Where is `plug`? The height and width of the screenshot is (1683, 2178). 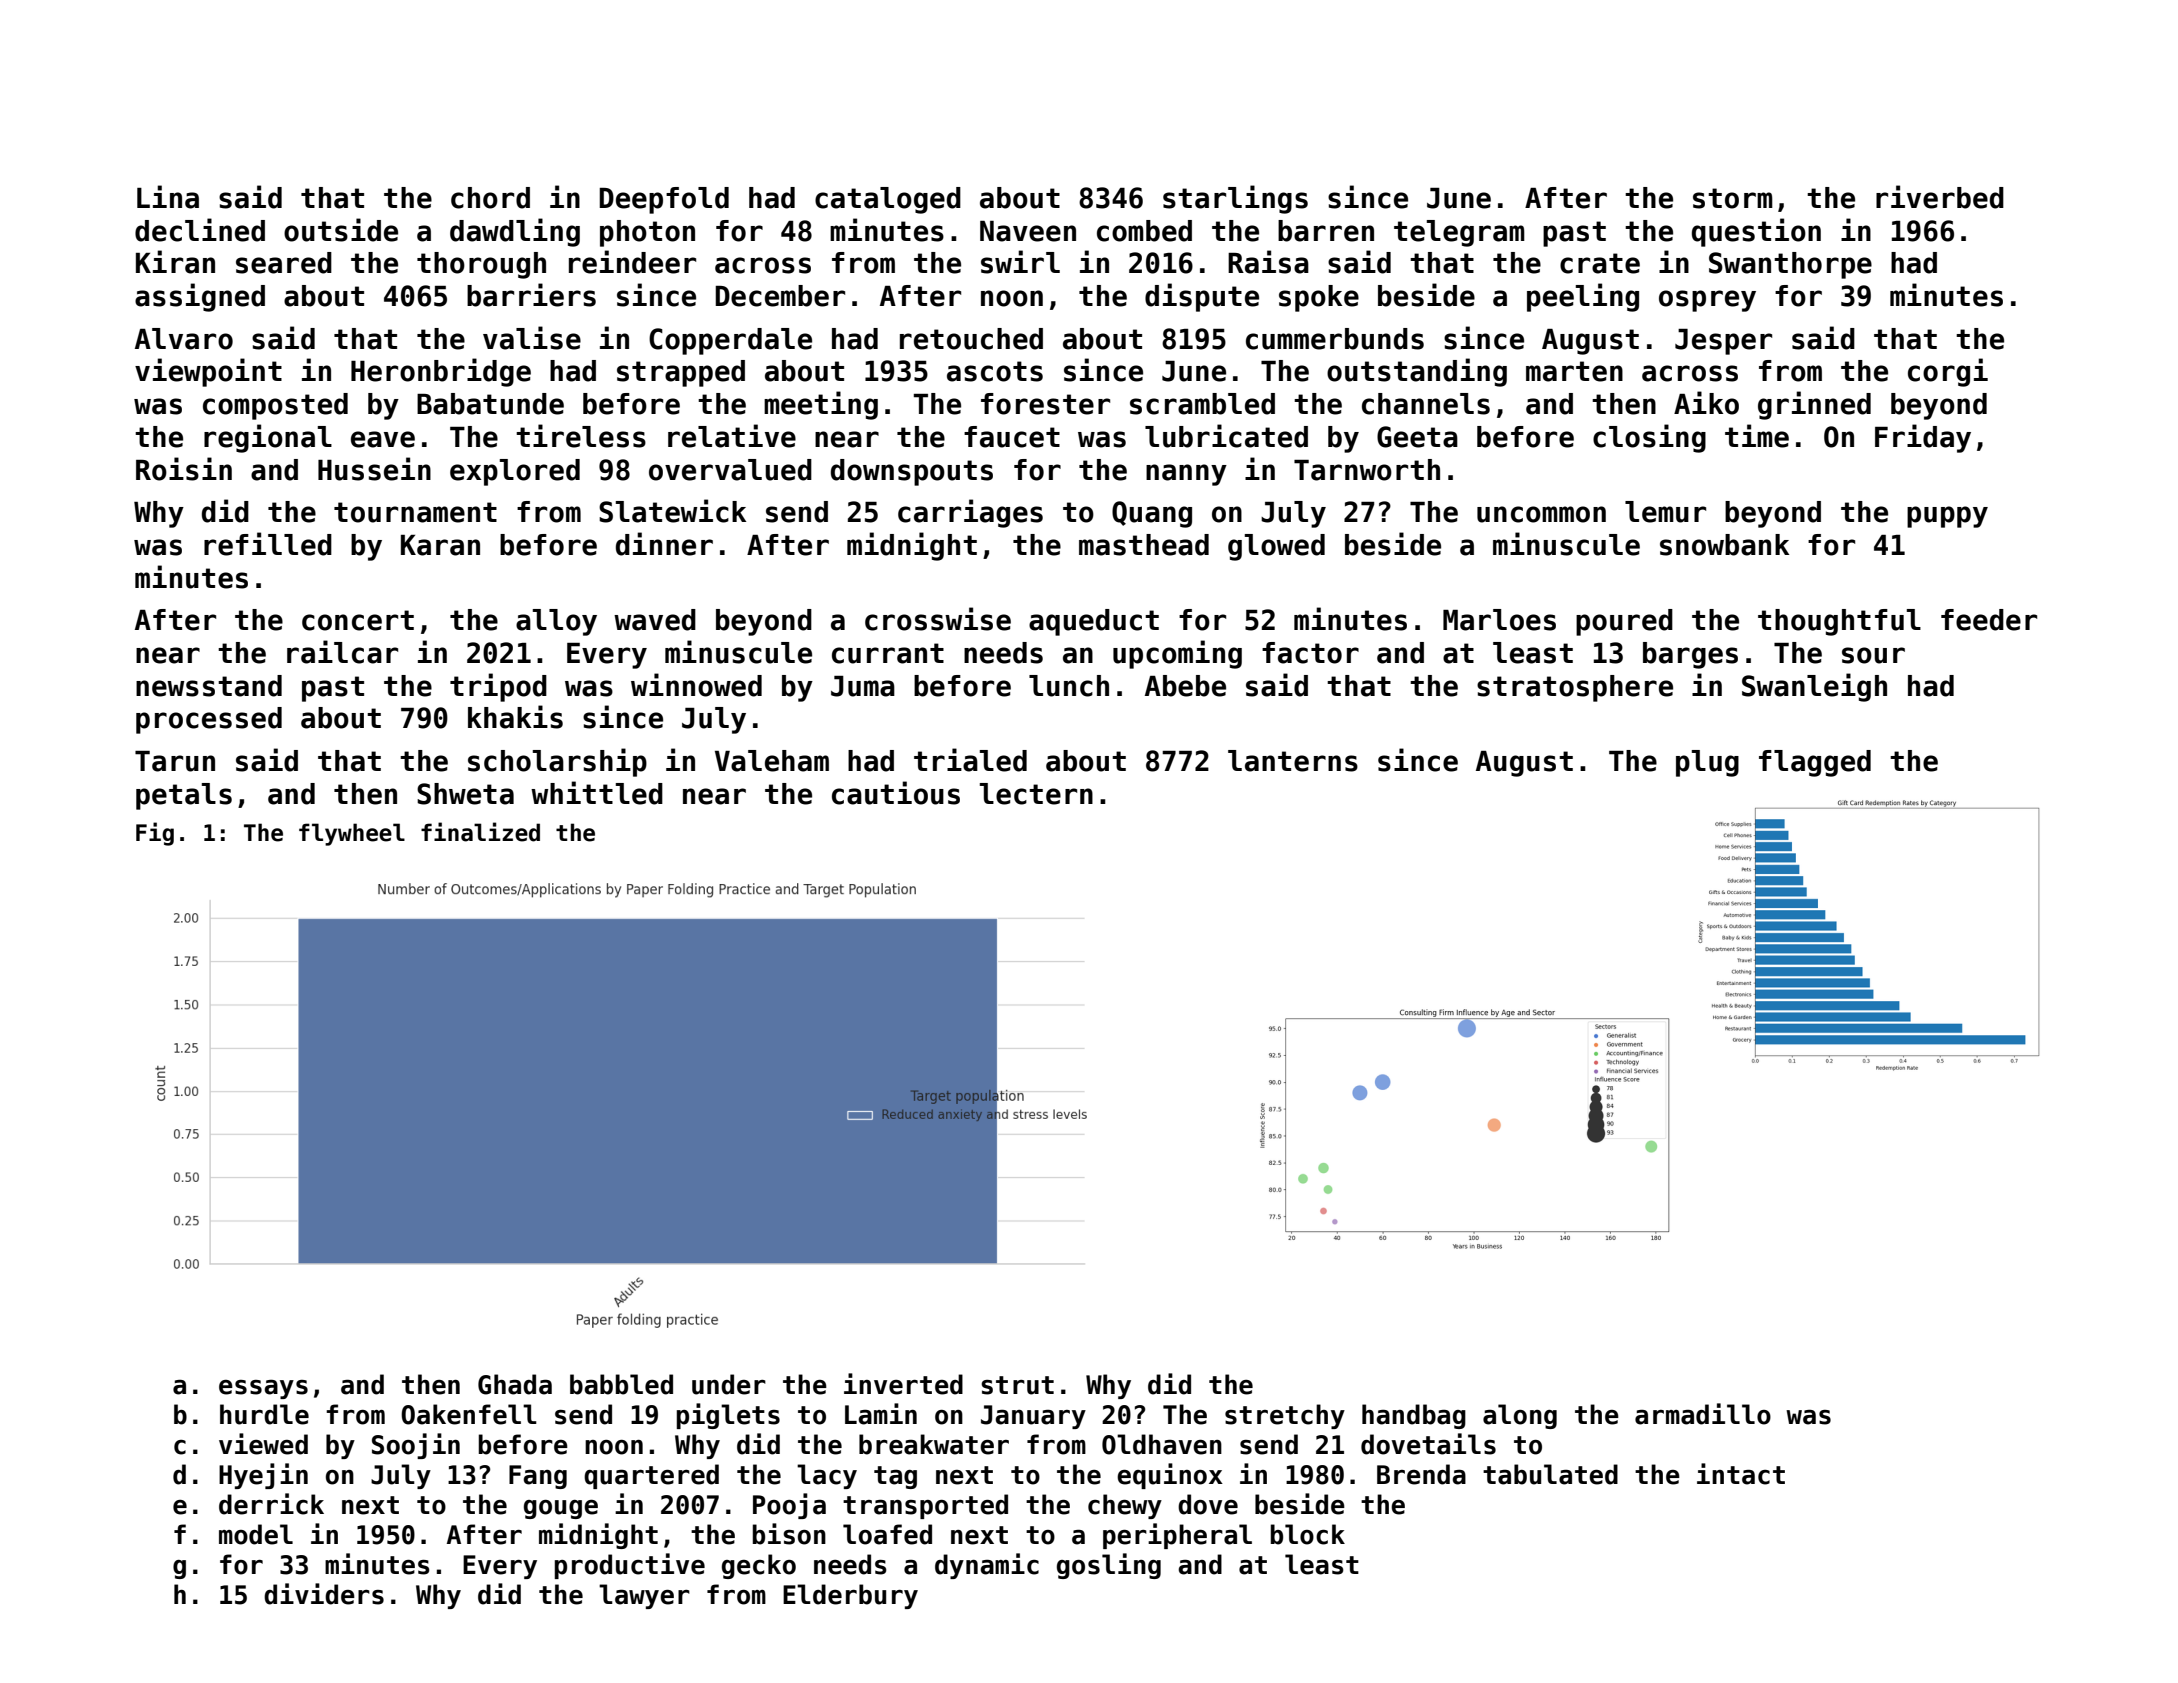
plug is located at coordinates (1707, 763).
